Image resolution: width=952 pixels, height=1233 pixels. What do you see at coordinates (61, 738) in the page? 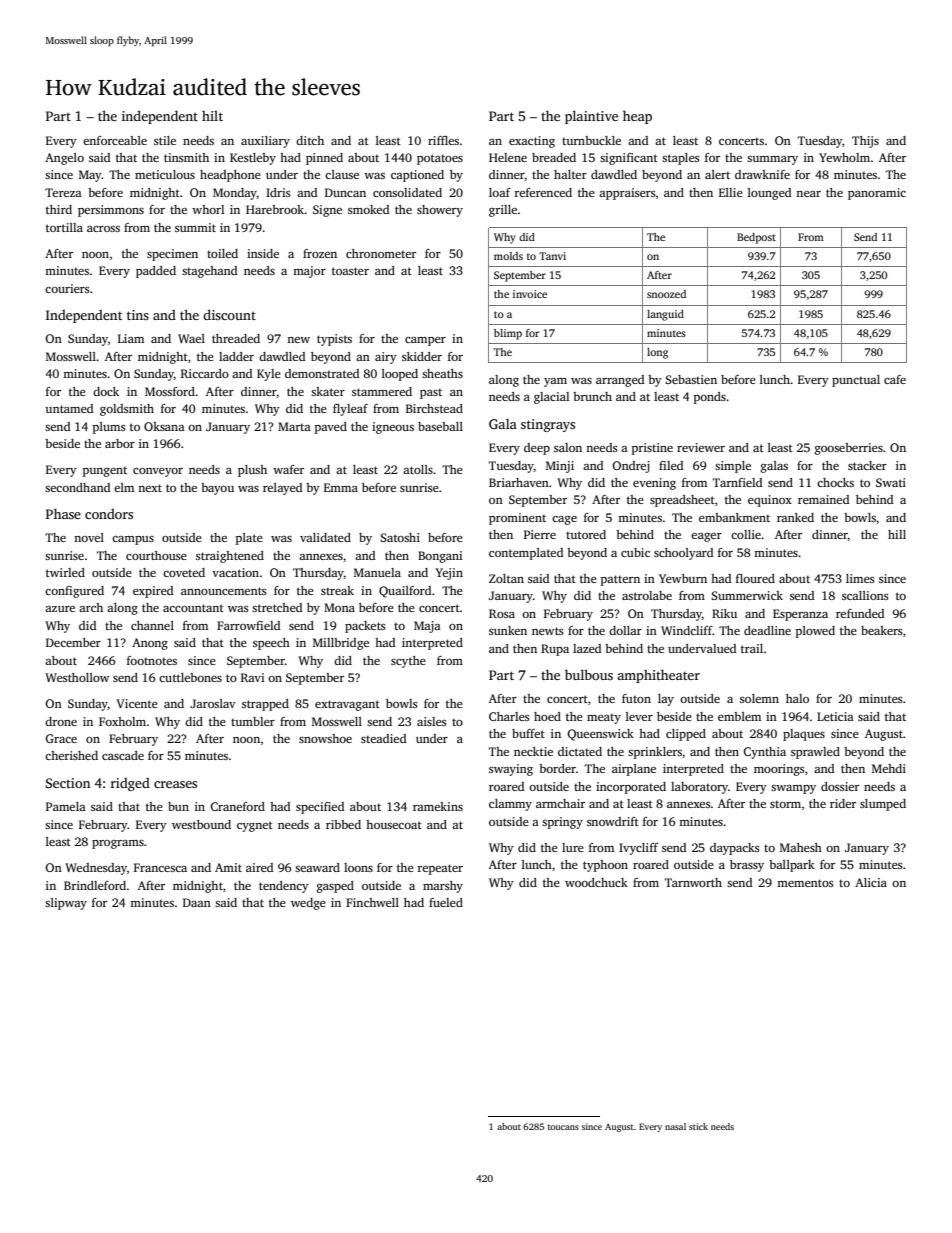
I see `Grace` at bounding box center [61, 738].
